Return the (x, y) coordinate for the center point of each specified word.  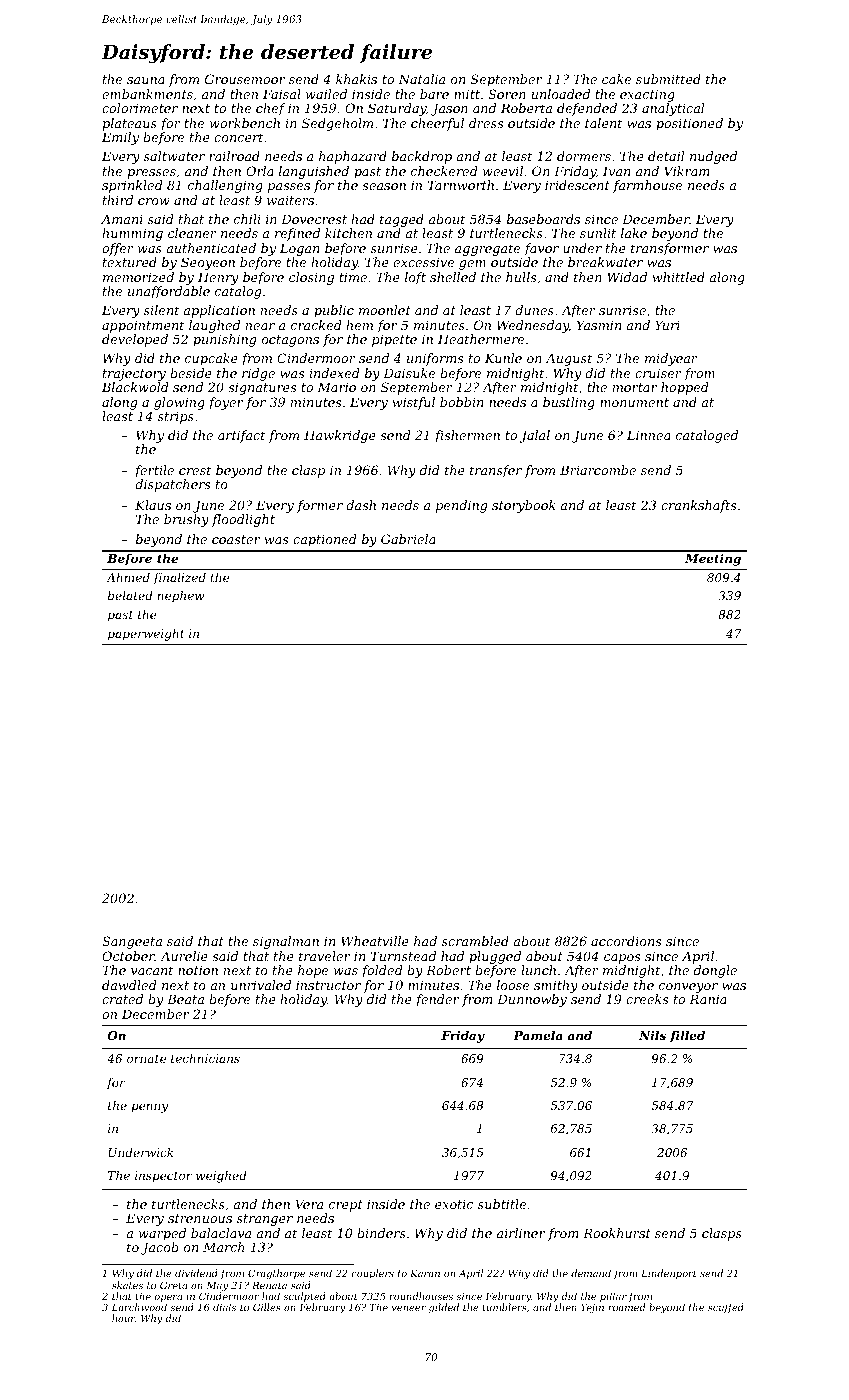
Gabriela (408, 539)
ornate (146, 1059)
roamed (626, 1307)
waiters (290, 200)
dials (224, 1307)
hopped (685, 388)
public (334, 311)
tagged (402, 220)
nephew (180, 597)
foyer (225, 403)
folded (382, 971)
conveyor (688, 988)
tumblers (504, 1307)
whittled (678, 277)
